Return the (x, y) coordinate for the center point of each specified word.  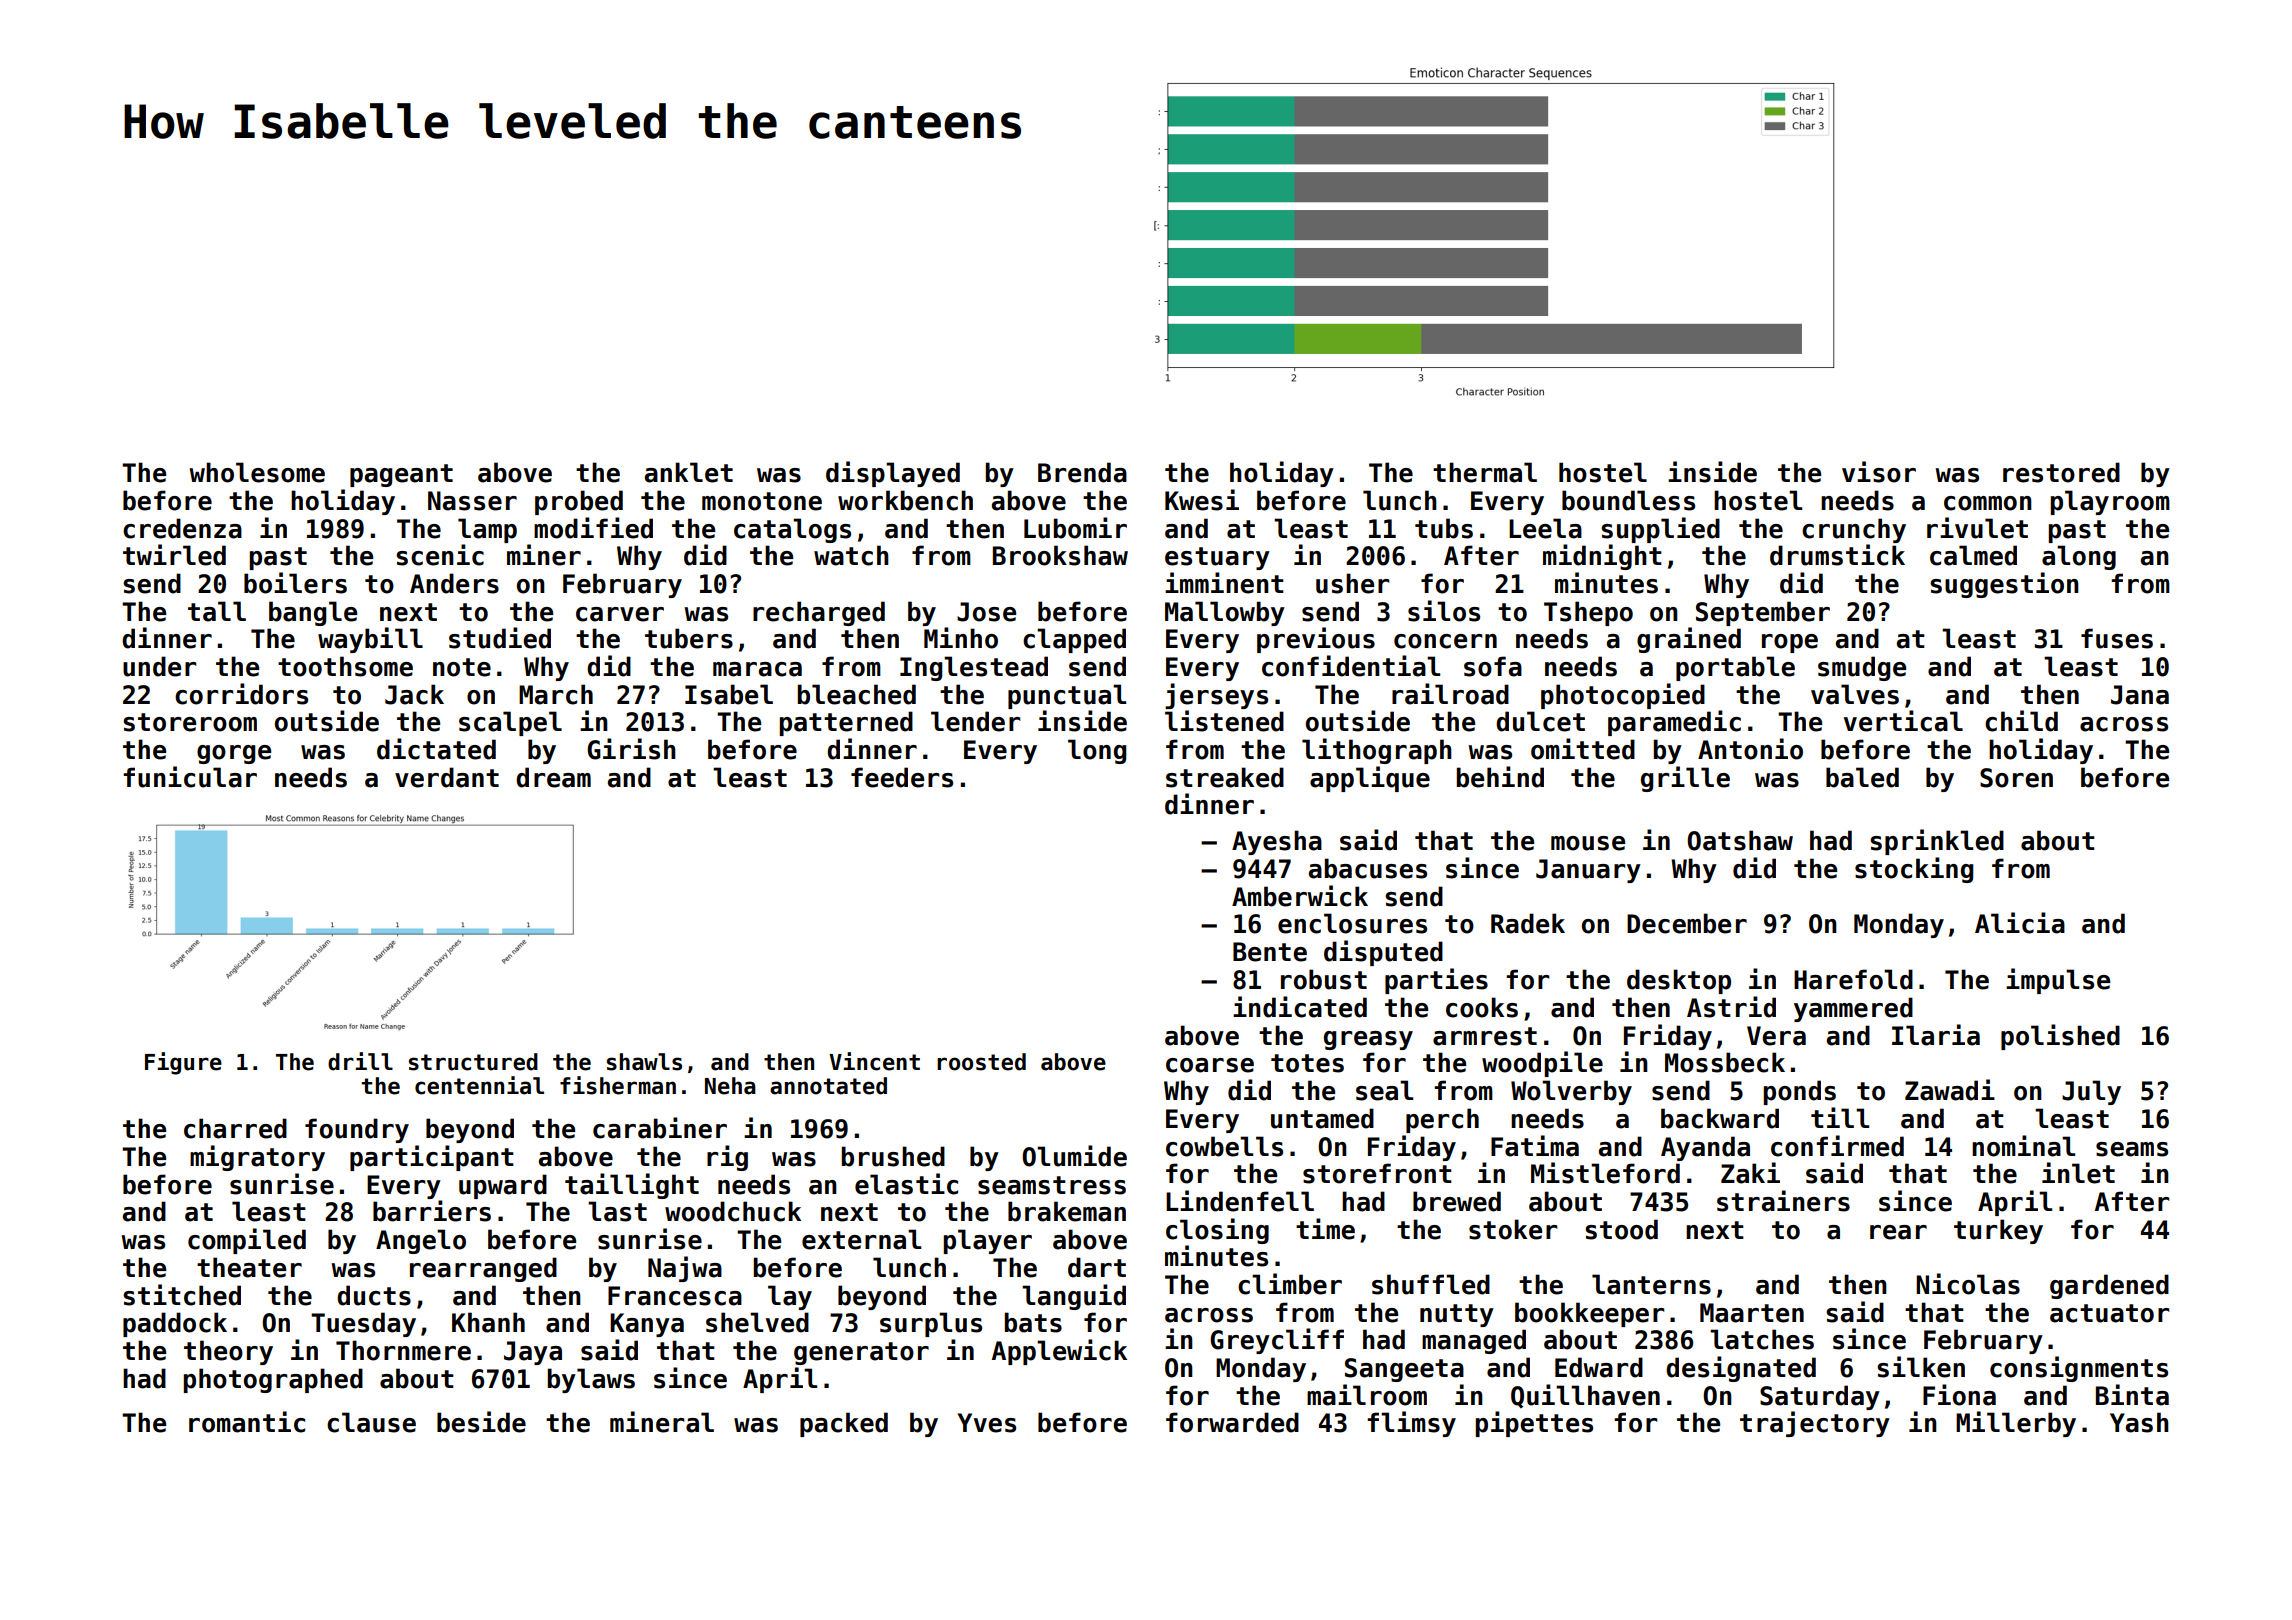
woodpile (1542, 1064)
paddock (175, 1324)
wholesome (257, 472)
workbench (905, 500)
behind (1500, 777)
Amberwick (1300, 896)
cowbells (1224, 1146)
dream (553, 777)
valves (1855, 694)
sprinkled (1937, 842)
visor (1879, 472)
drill (360, 1061)
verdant (447, 777)
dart (1097, 1267)
